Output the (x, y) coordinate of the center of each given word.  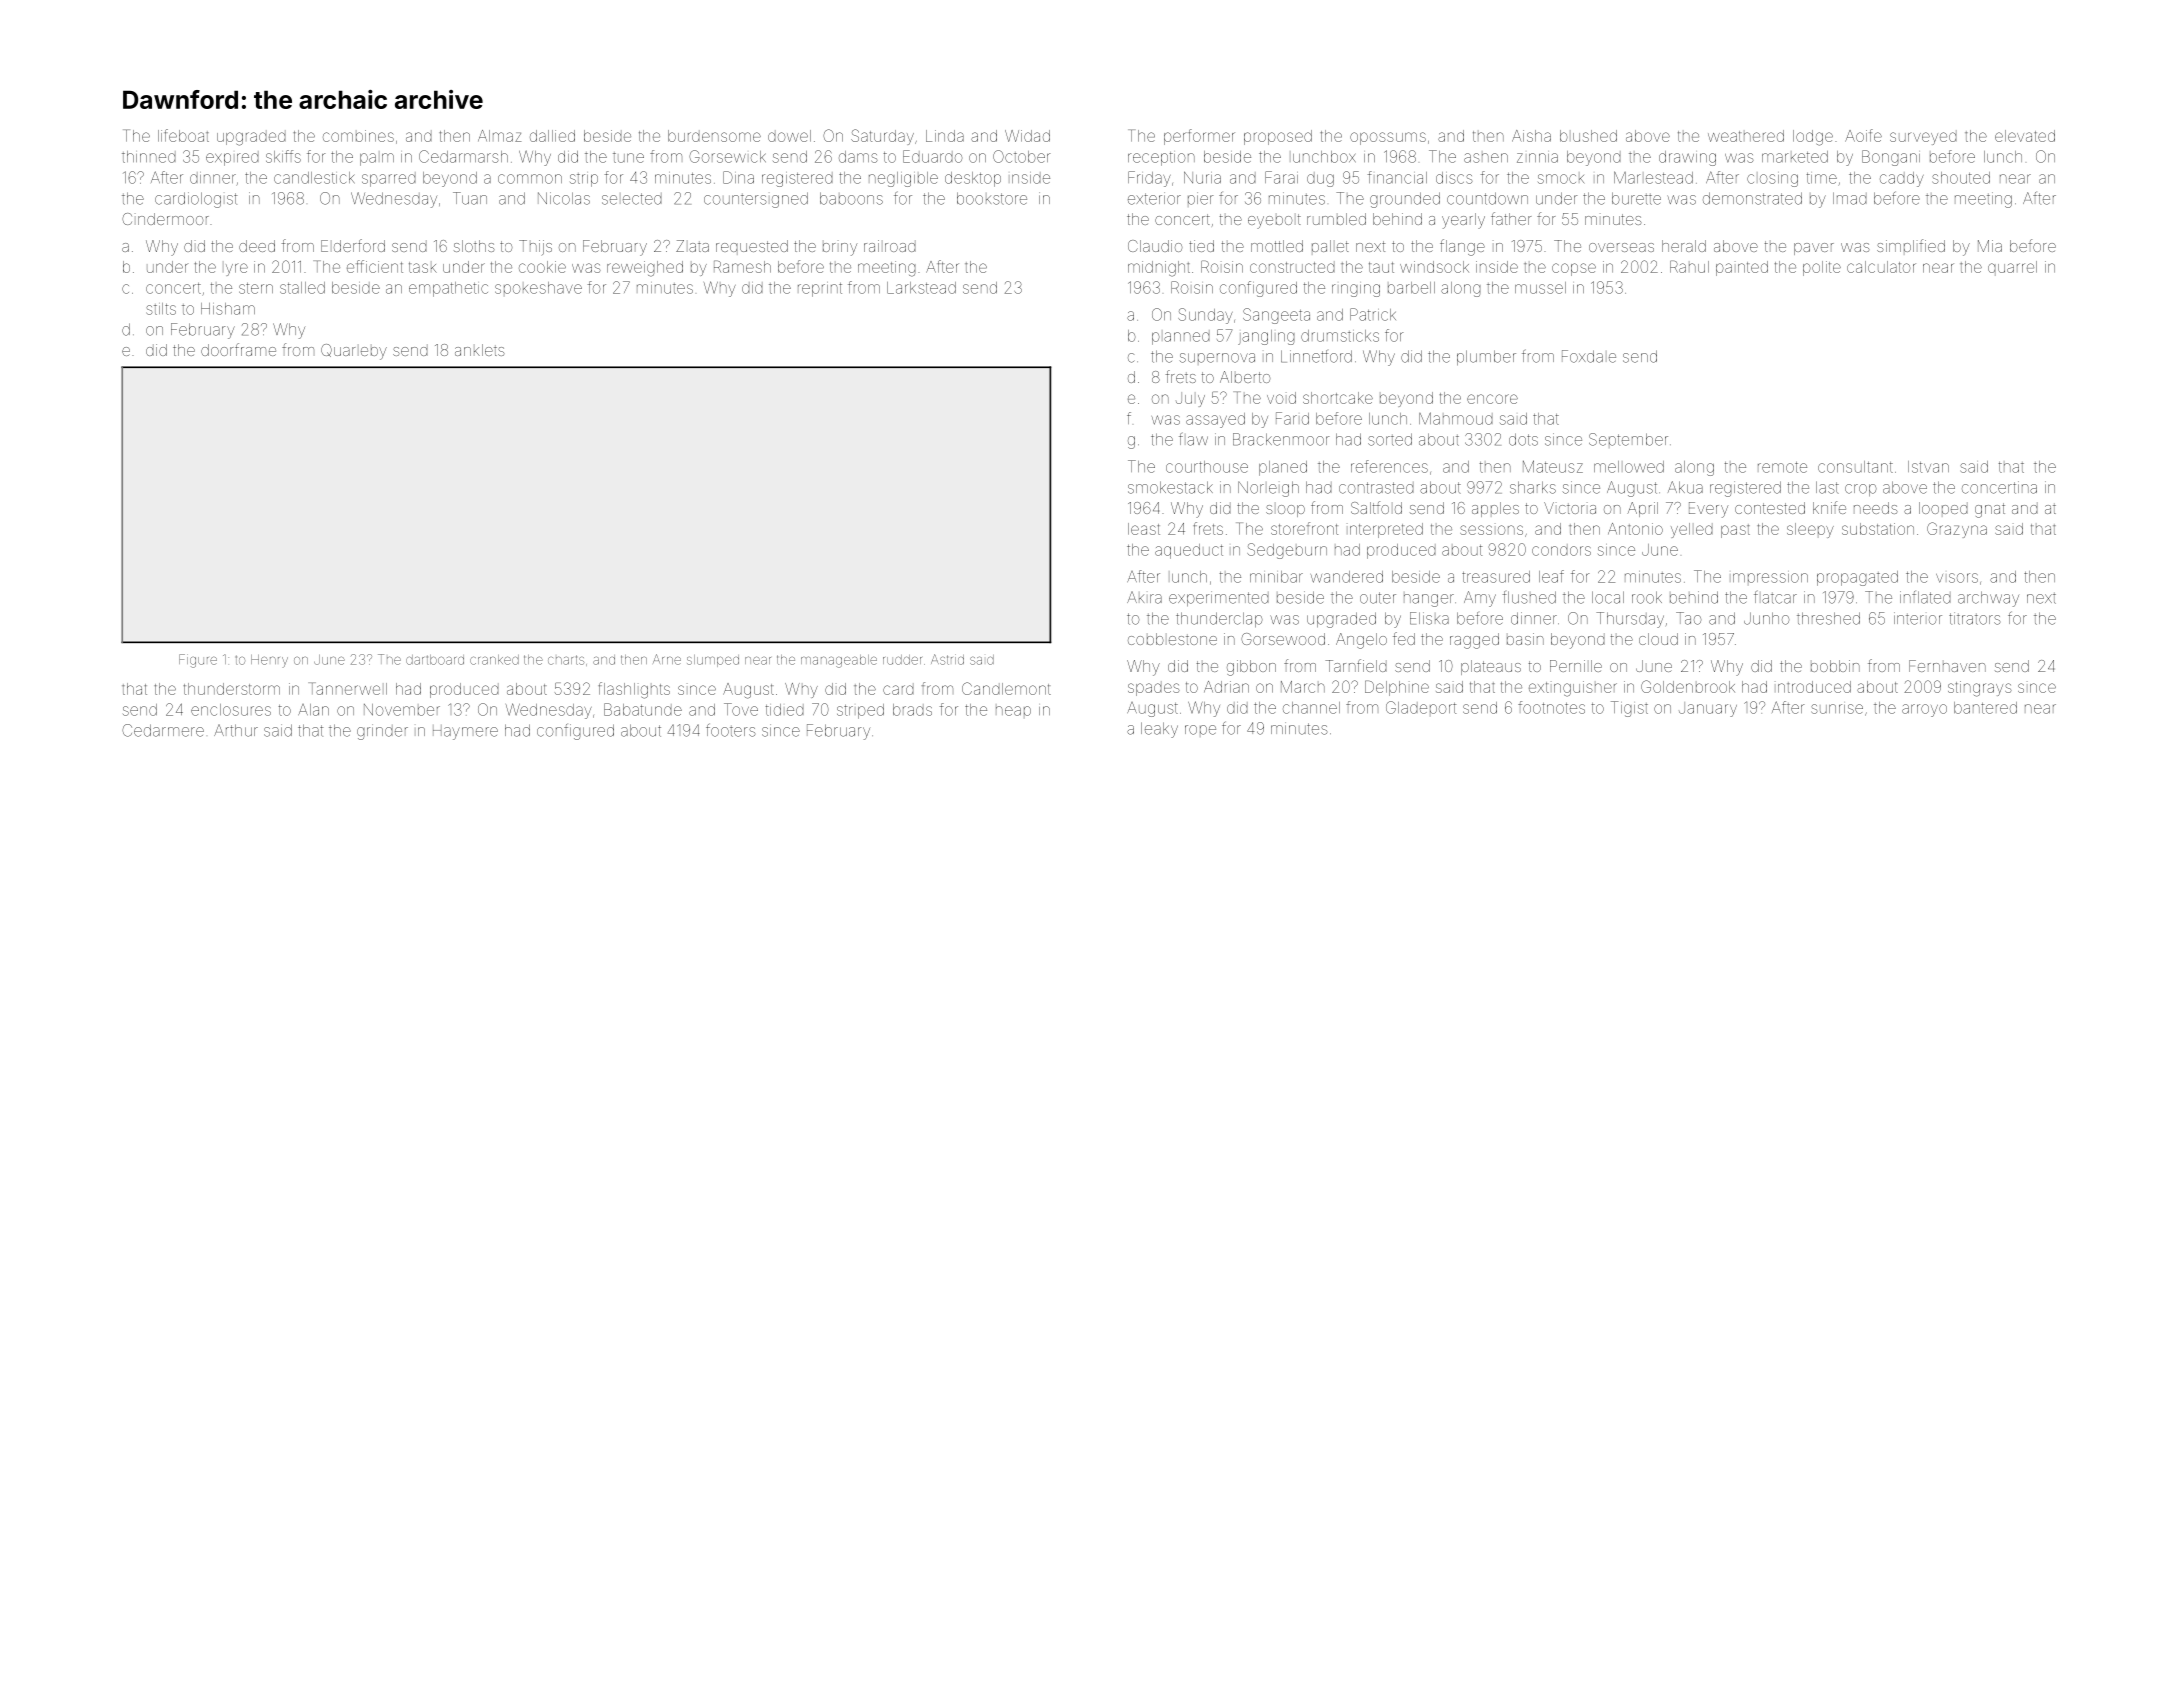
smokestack (1170, 487)
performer (1199, 137)
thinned (149, 157)
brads (912, 710)
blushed (1588, 136)
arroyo (1924, 710)
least (1144, 529)
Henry (269, 661)
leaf (1551, 576)
